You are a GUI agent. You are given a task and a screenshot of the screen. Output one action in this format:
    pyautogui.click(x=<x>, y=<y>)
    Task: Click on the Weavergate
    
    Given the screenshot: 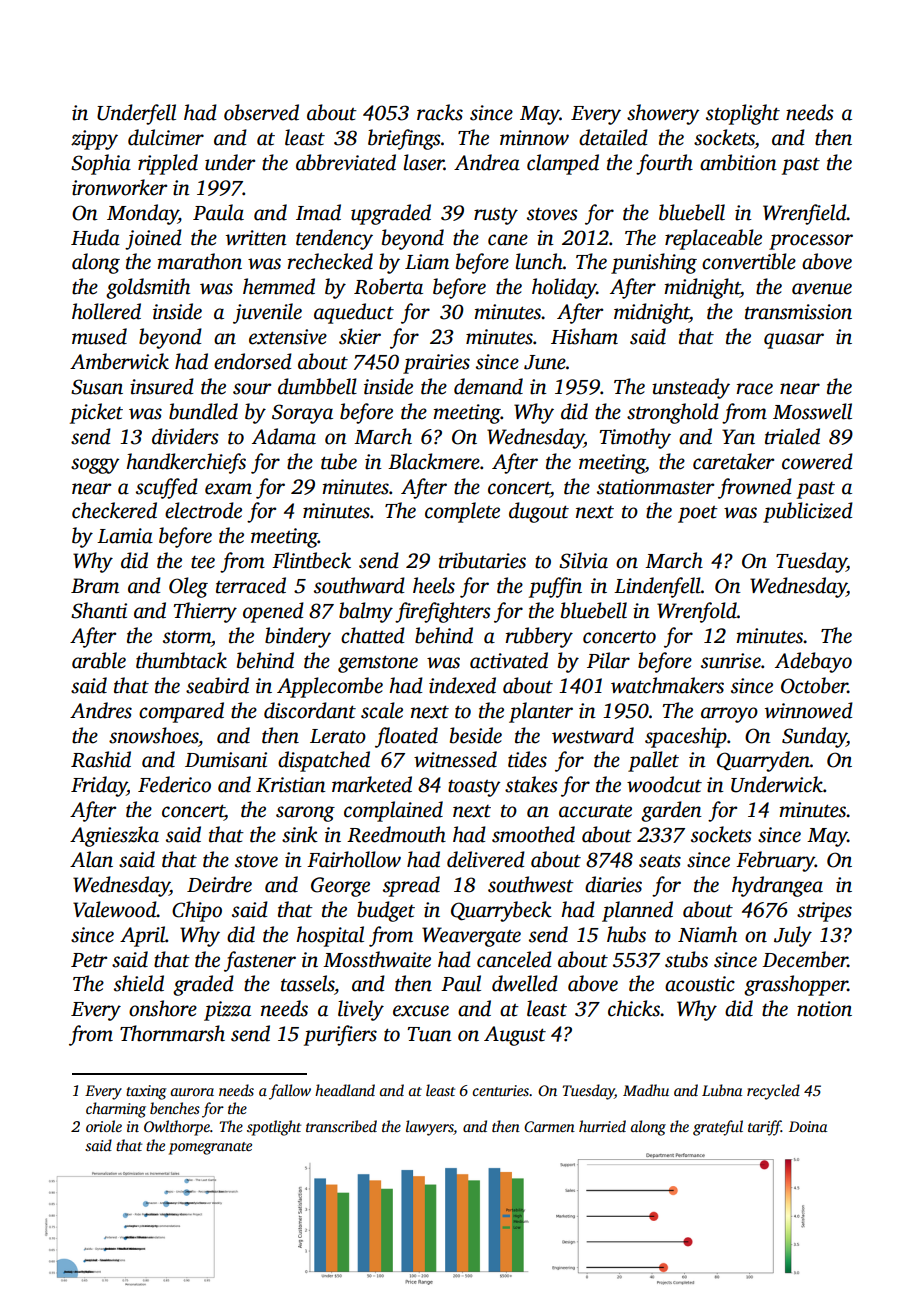 What is the action you would take?
    pyautogui.click(x=471, y=937)
